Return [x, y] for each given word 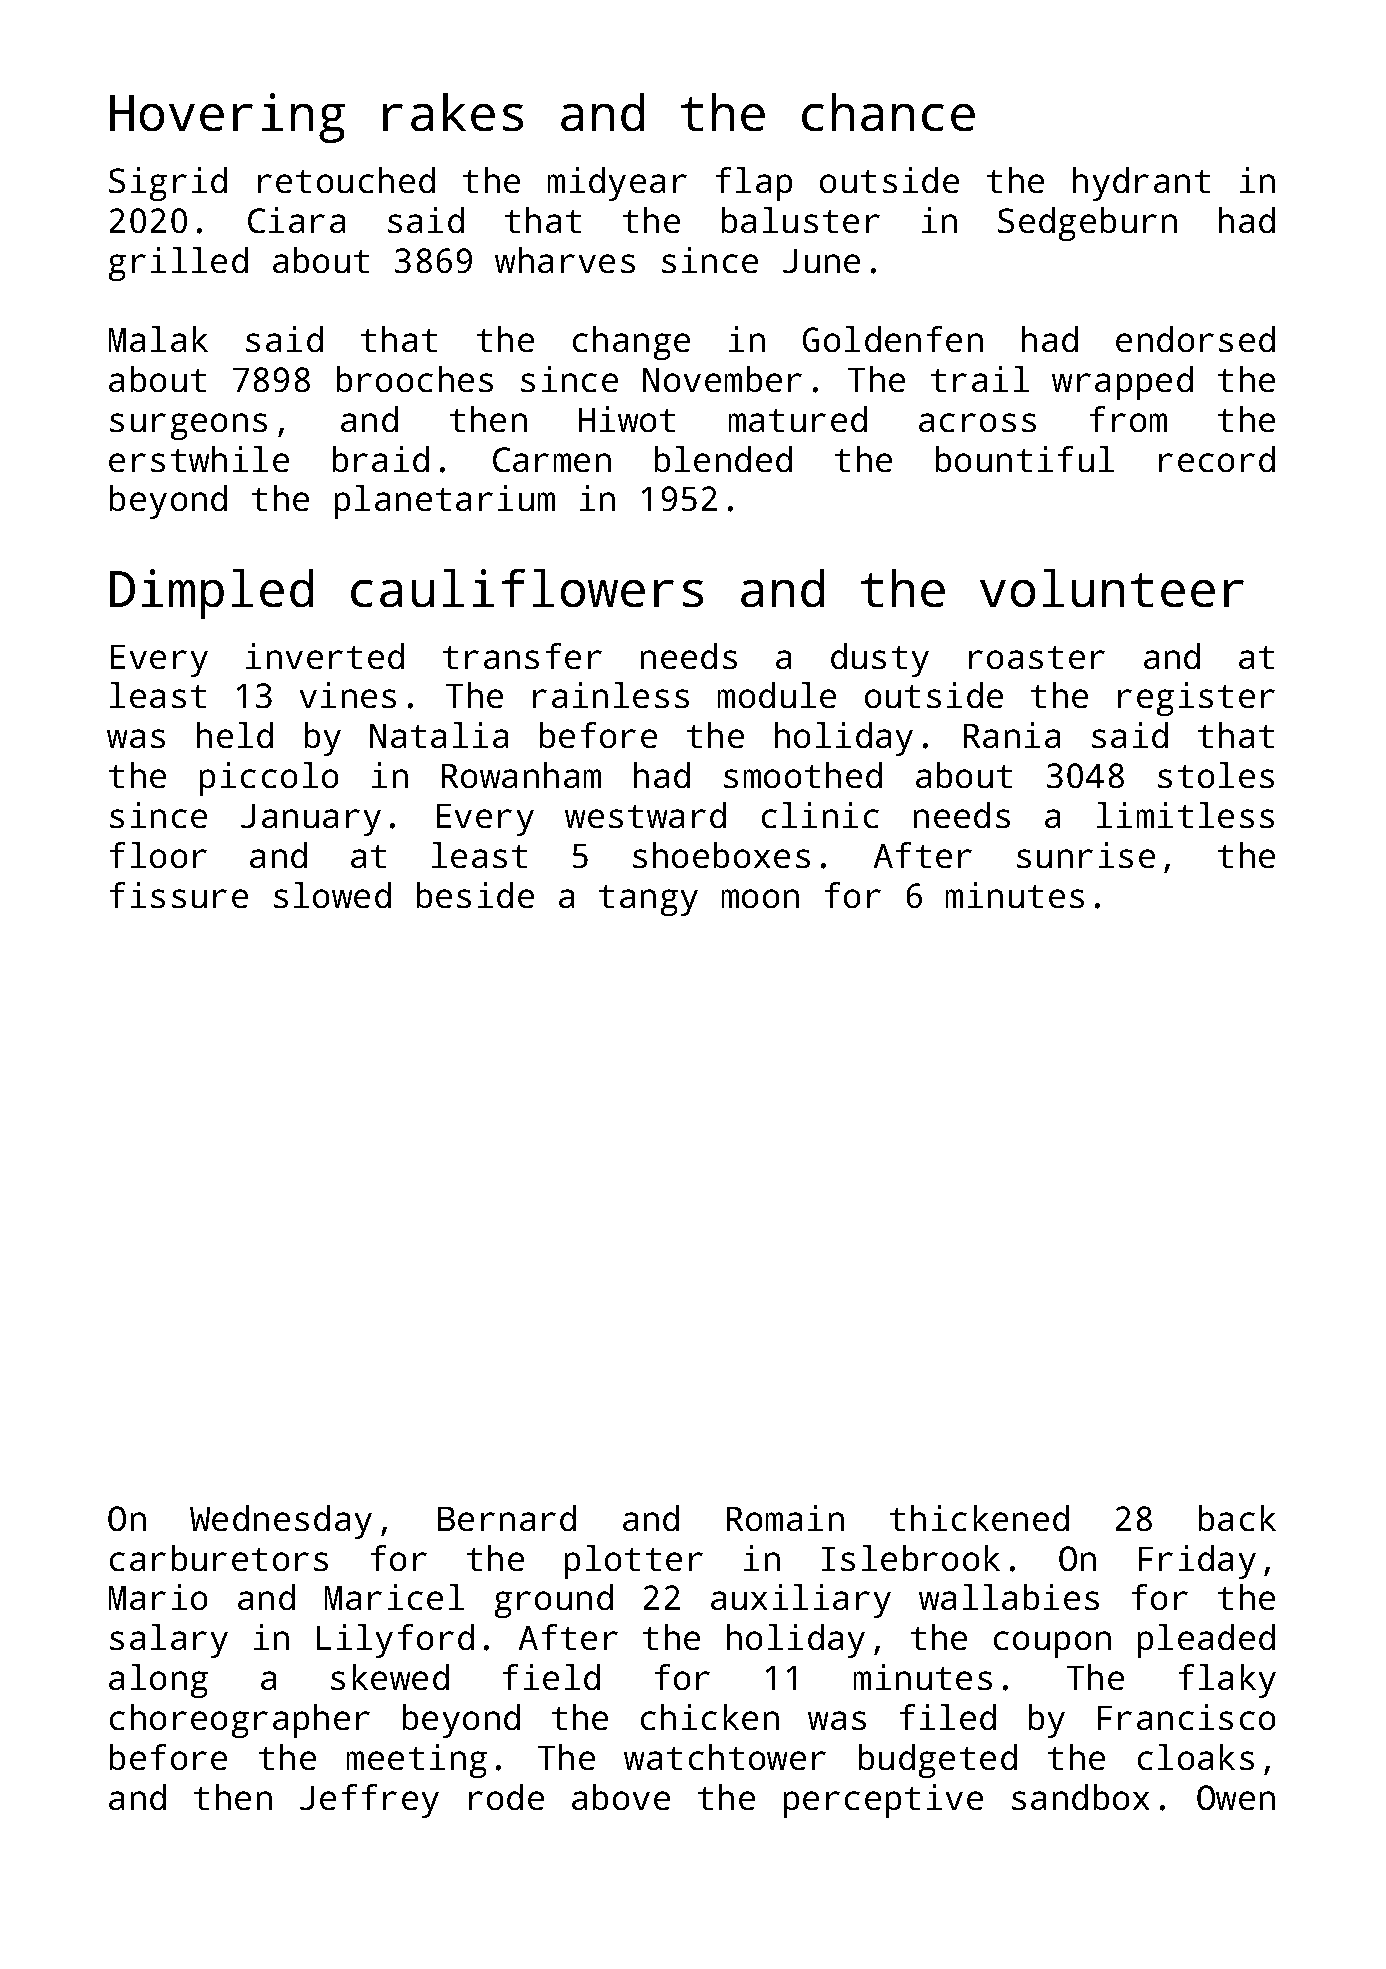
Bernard [507, 1518]
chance [888, 112]
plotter [634, 1562]
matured [798, 419]
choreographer [240, 1721]
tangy [648, 900]
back [1237, 1518]
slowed [332, 895]
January [311, 820]
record [1217, 459]
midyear [617, 184]
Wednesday [281, 1522]
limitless [1185, 815]
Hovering [227, 118]
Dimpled [211, 594]
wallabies [1009, 1597]
